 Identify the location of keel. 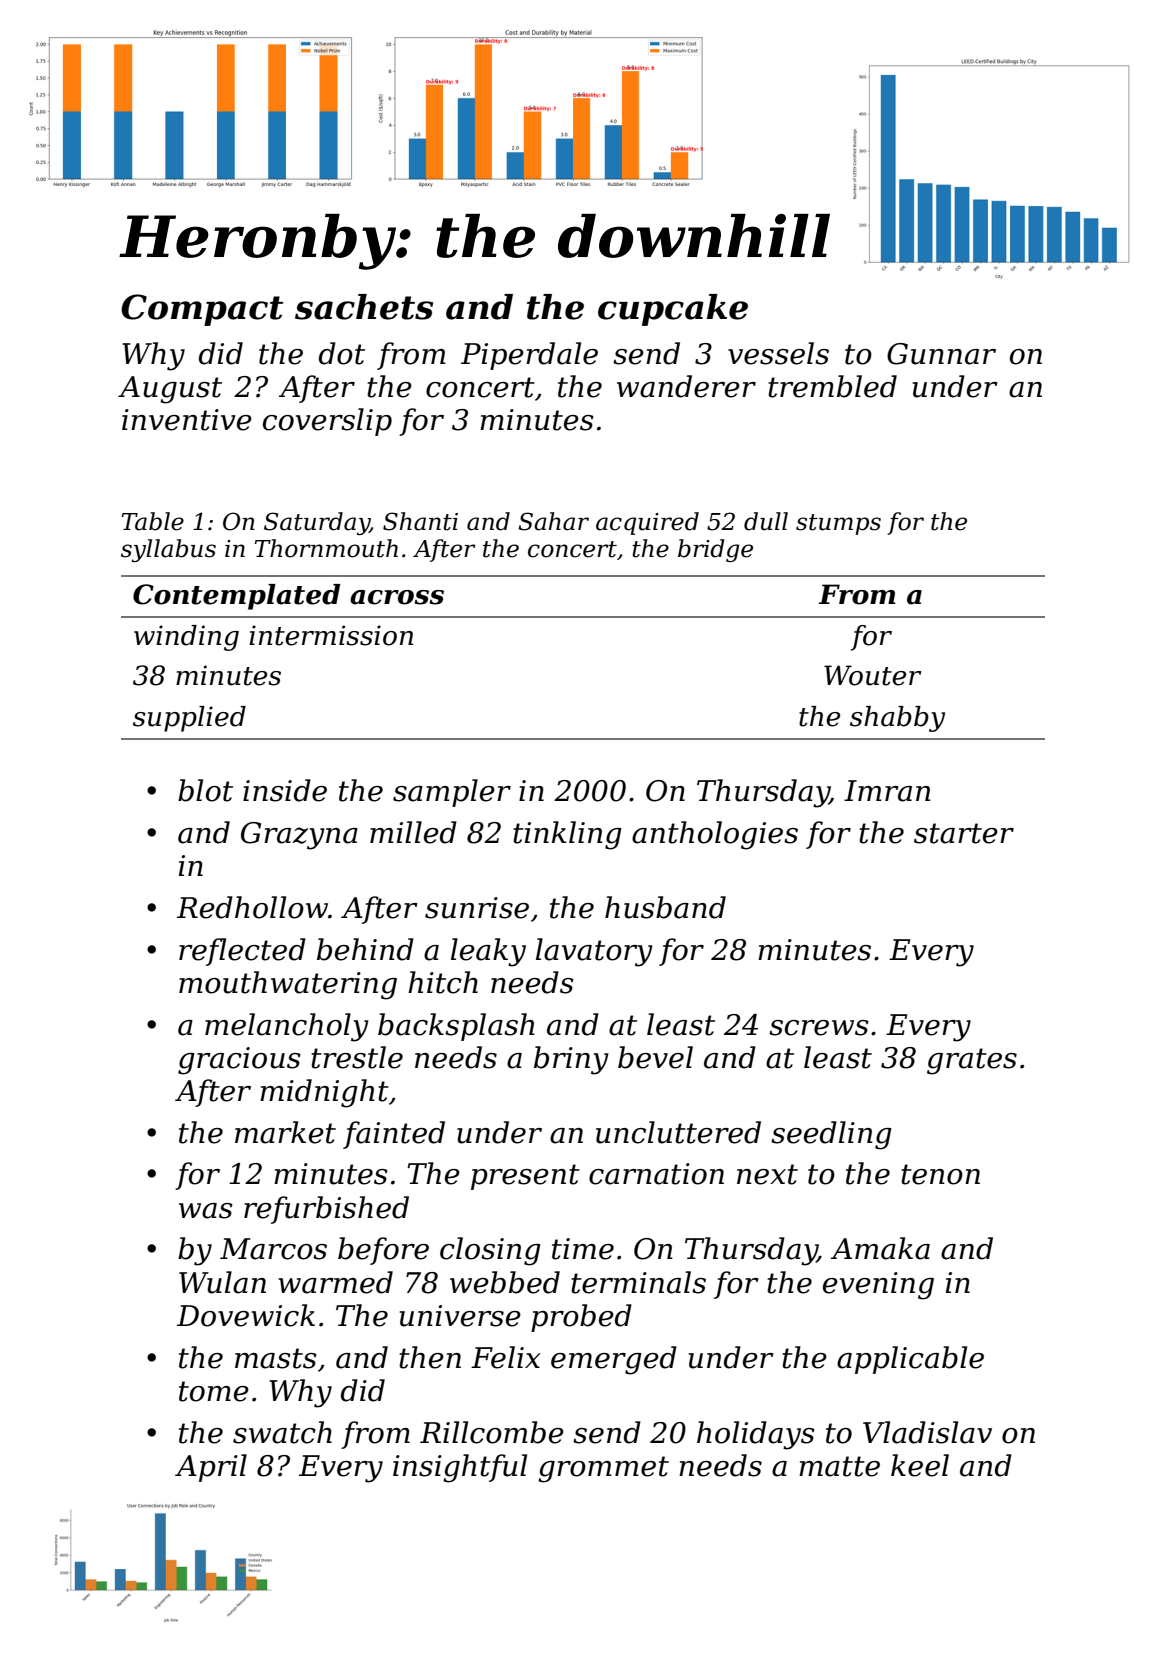
(920, 1465).
